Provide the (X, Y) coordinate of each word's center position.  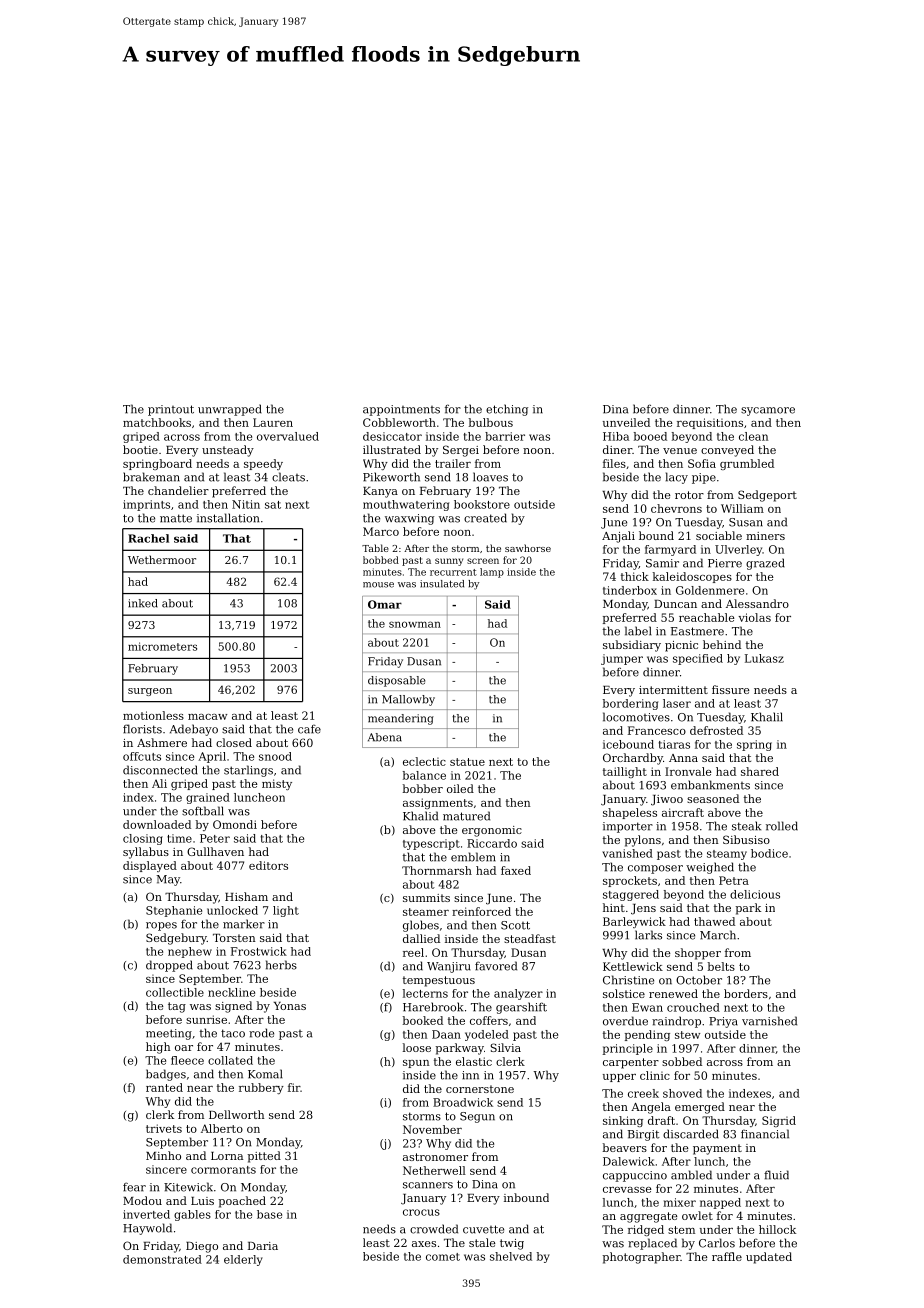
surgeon (150, 692)
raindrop (676, 1022)
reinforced (481, 911)
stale (482, 1242)
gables (192, 1215)
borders (746, 993)
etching (507, 410)
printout (171, 410)
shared (760, 771)
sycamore (768, 411)
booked (422, 1020)
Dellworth (237, 1114)
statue (467, 762)
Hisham (246, 896)
